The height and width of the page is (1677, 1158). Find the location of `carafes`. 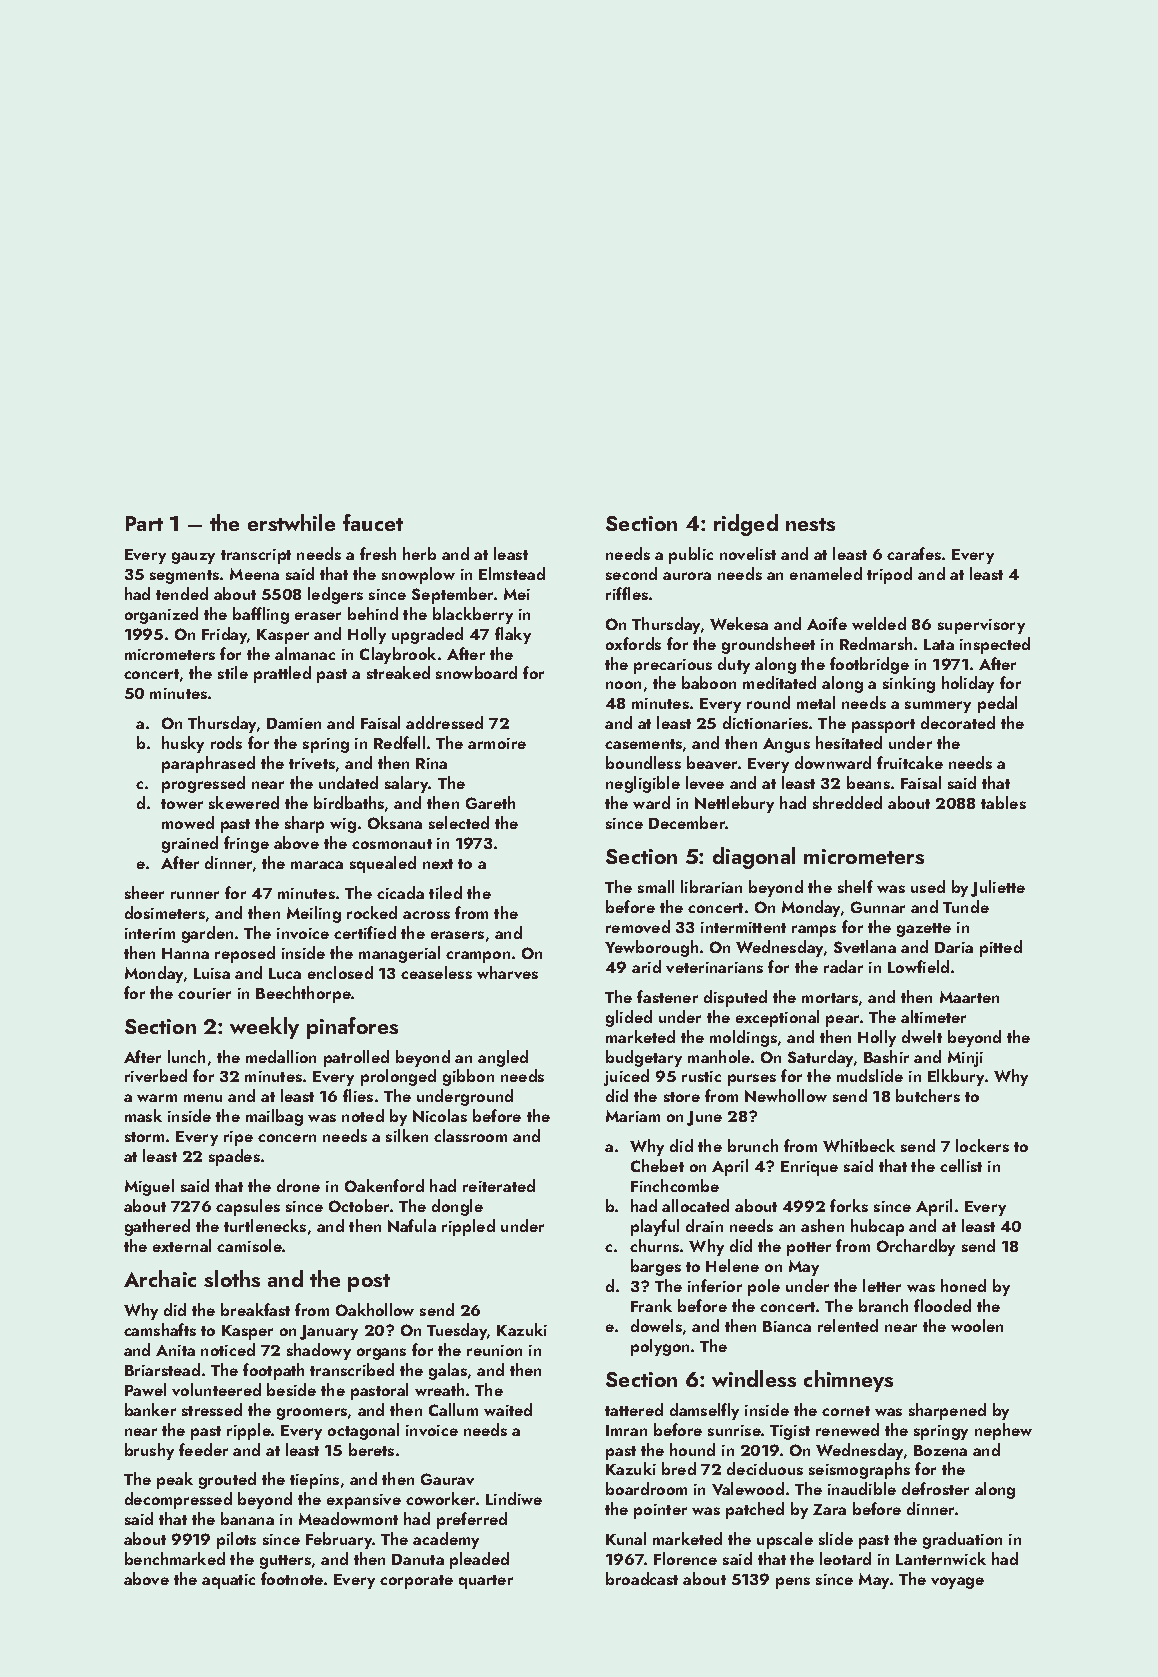

carafes is located at coordinates (914, 553).
